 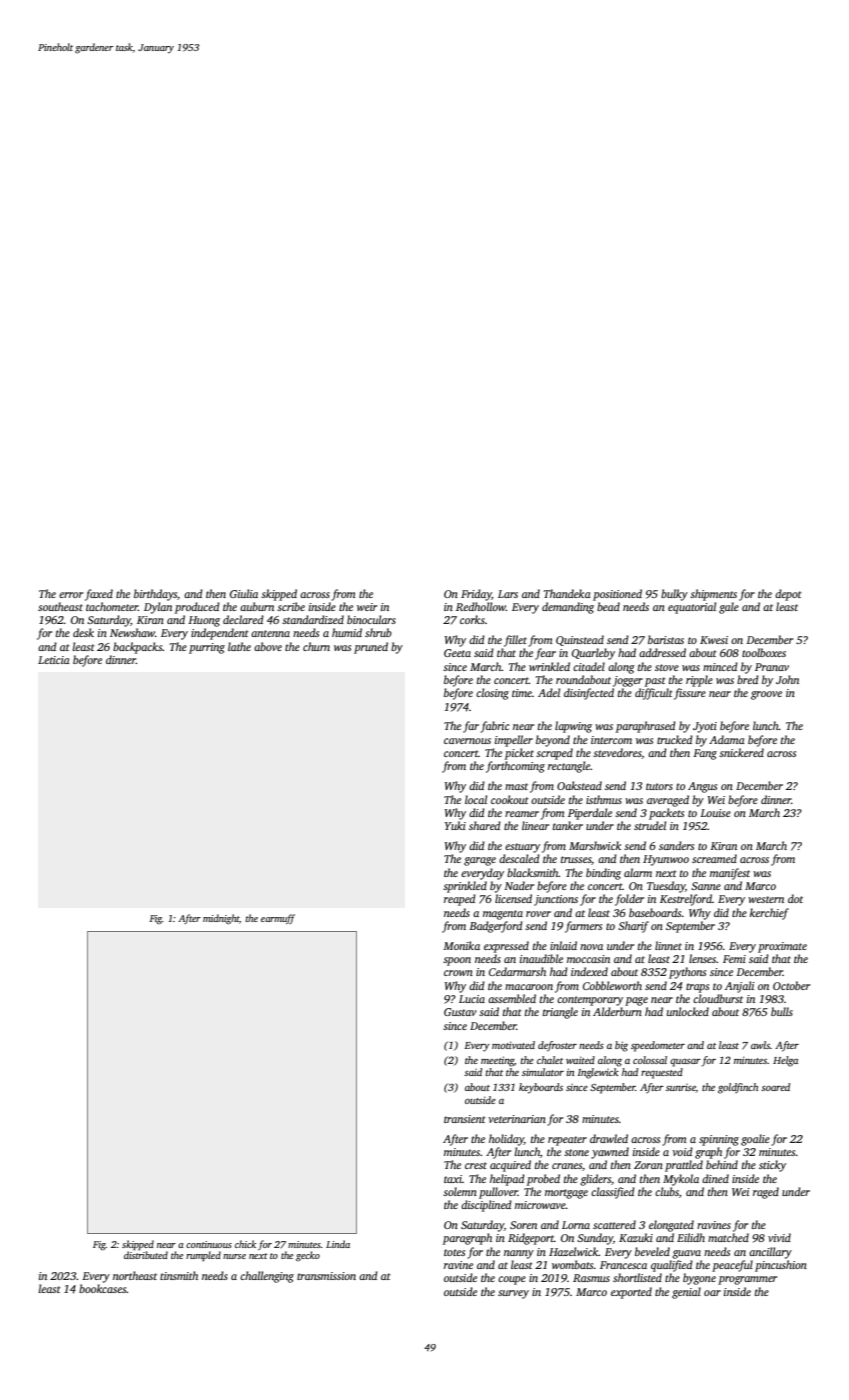 I want to click on Yuki, so click(x=455, y=825).
